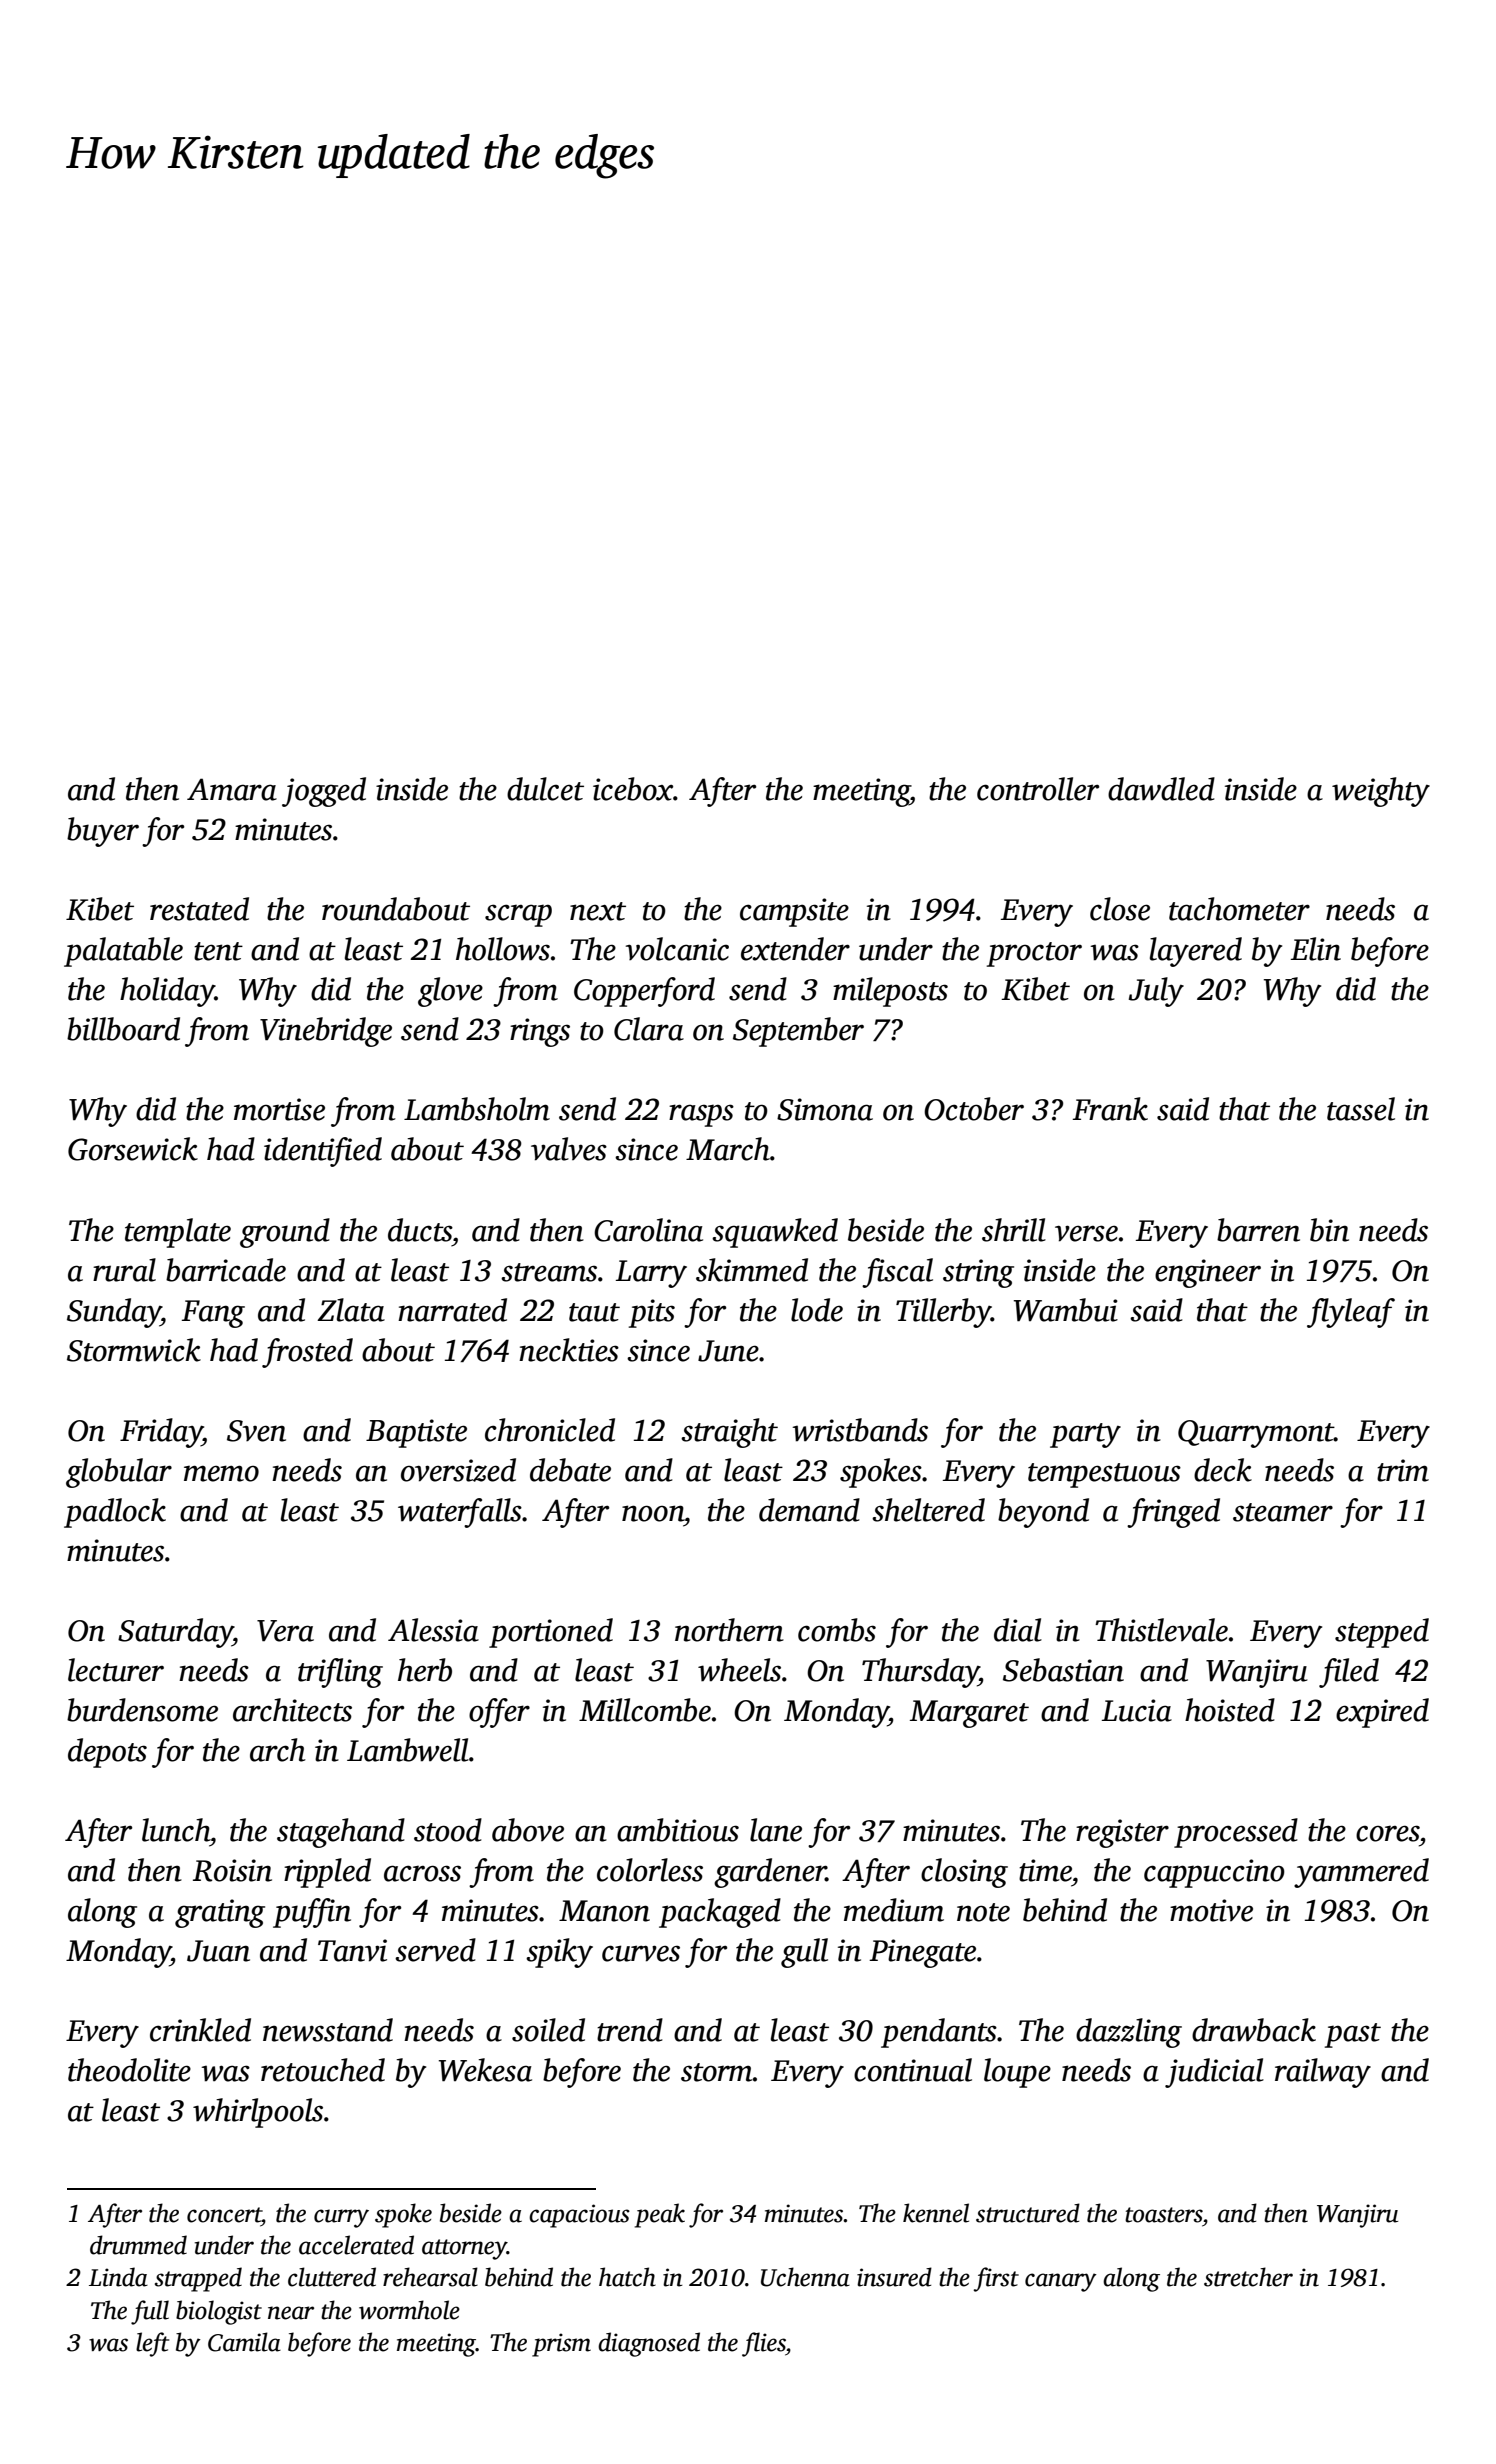 This document has height=2464, width=1496. Describe the element at coordinates (860, 1430) in the document. I see `wristbands` at that location.
